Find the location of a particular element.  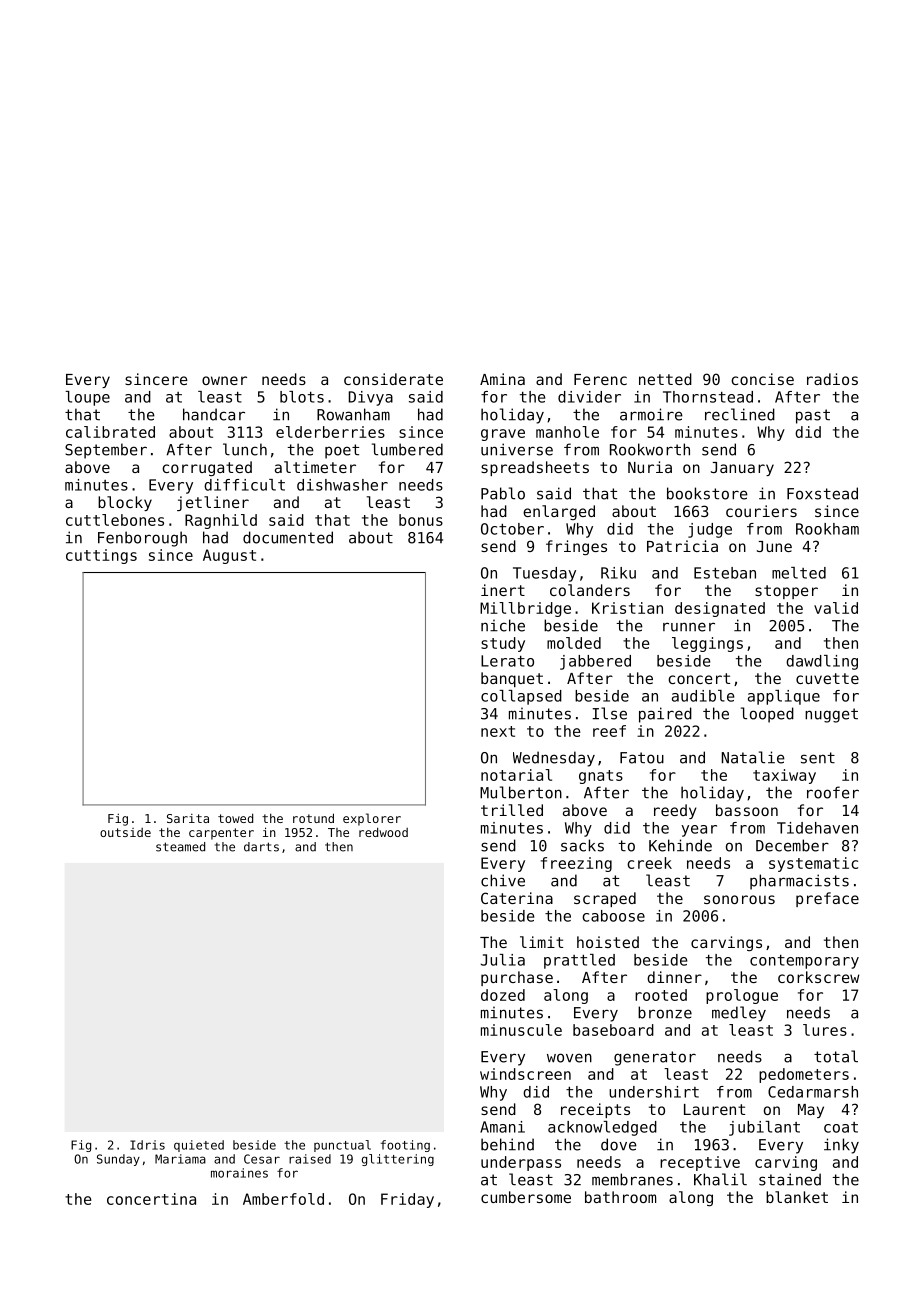

judge is located at coordinates (710, 530).
